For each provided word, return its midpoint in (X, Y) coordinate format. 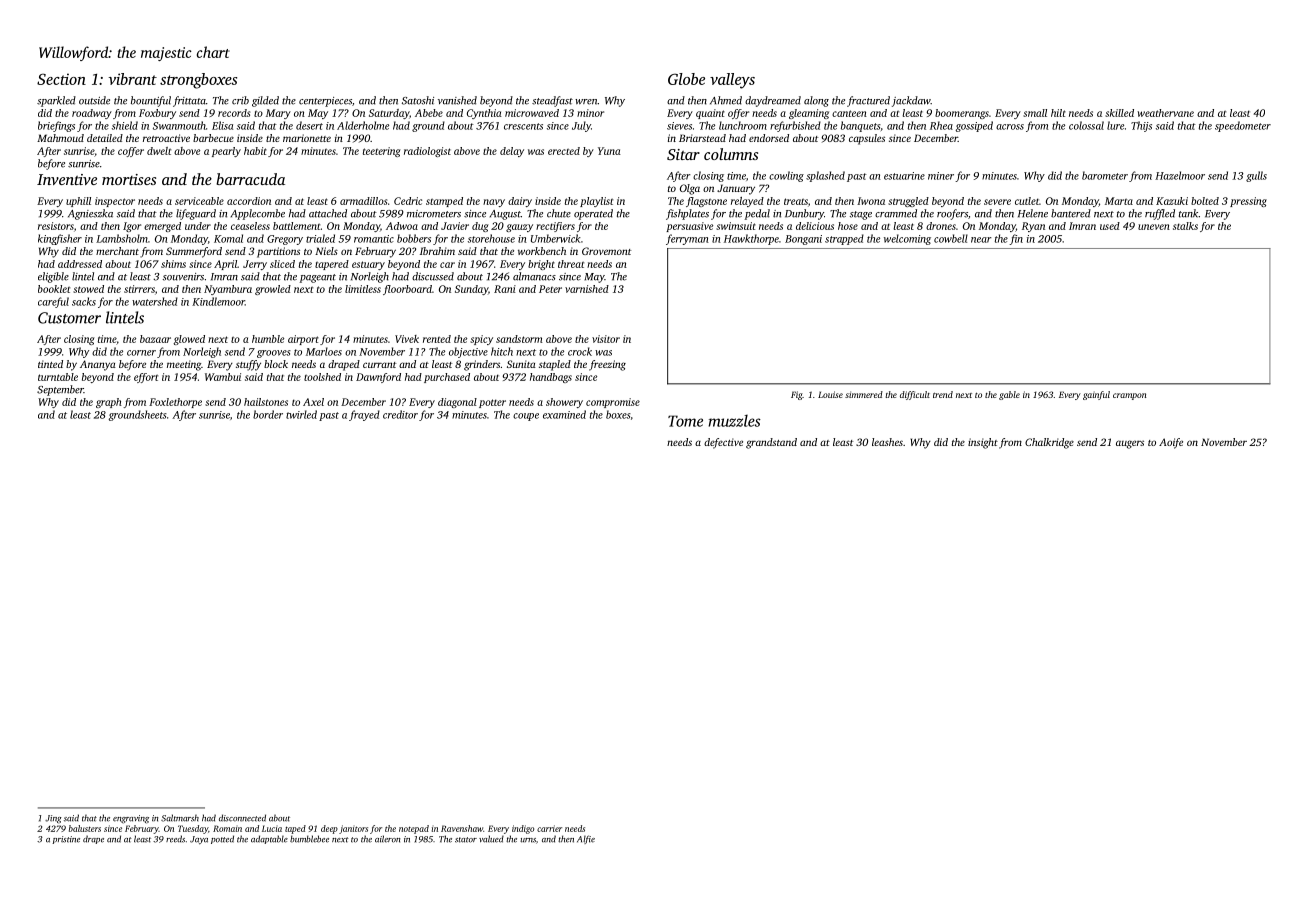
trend (943, 394)
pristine (66, 840)
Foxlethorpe (175, 403)
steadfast (552, 101)
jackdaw (911, 101)
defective (723, 443)
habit (255, 151)
